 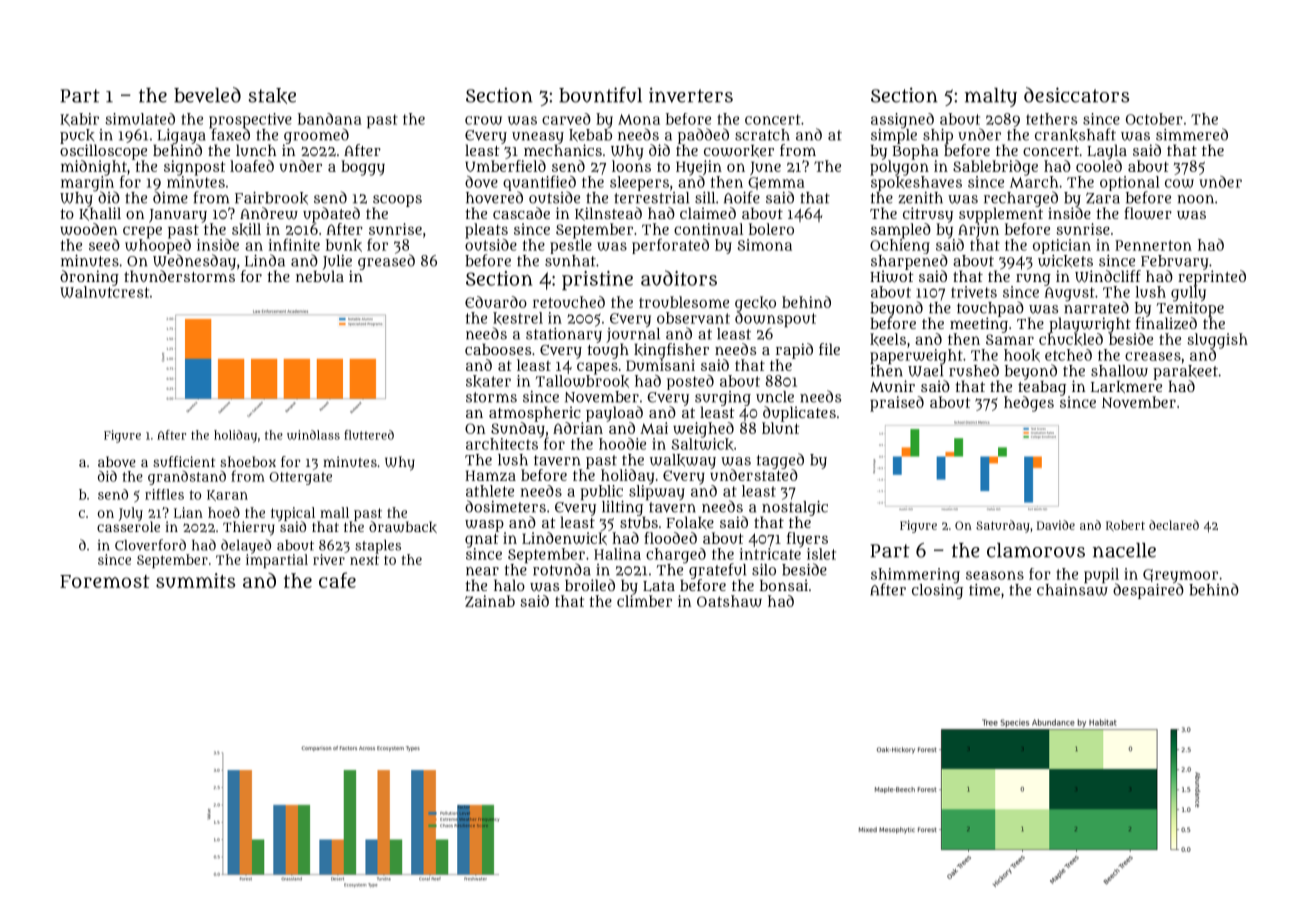 I want to click on desiccators, so click(x=1076, y=95).
